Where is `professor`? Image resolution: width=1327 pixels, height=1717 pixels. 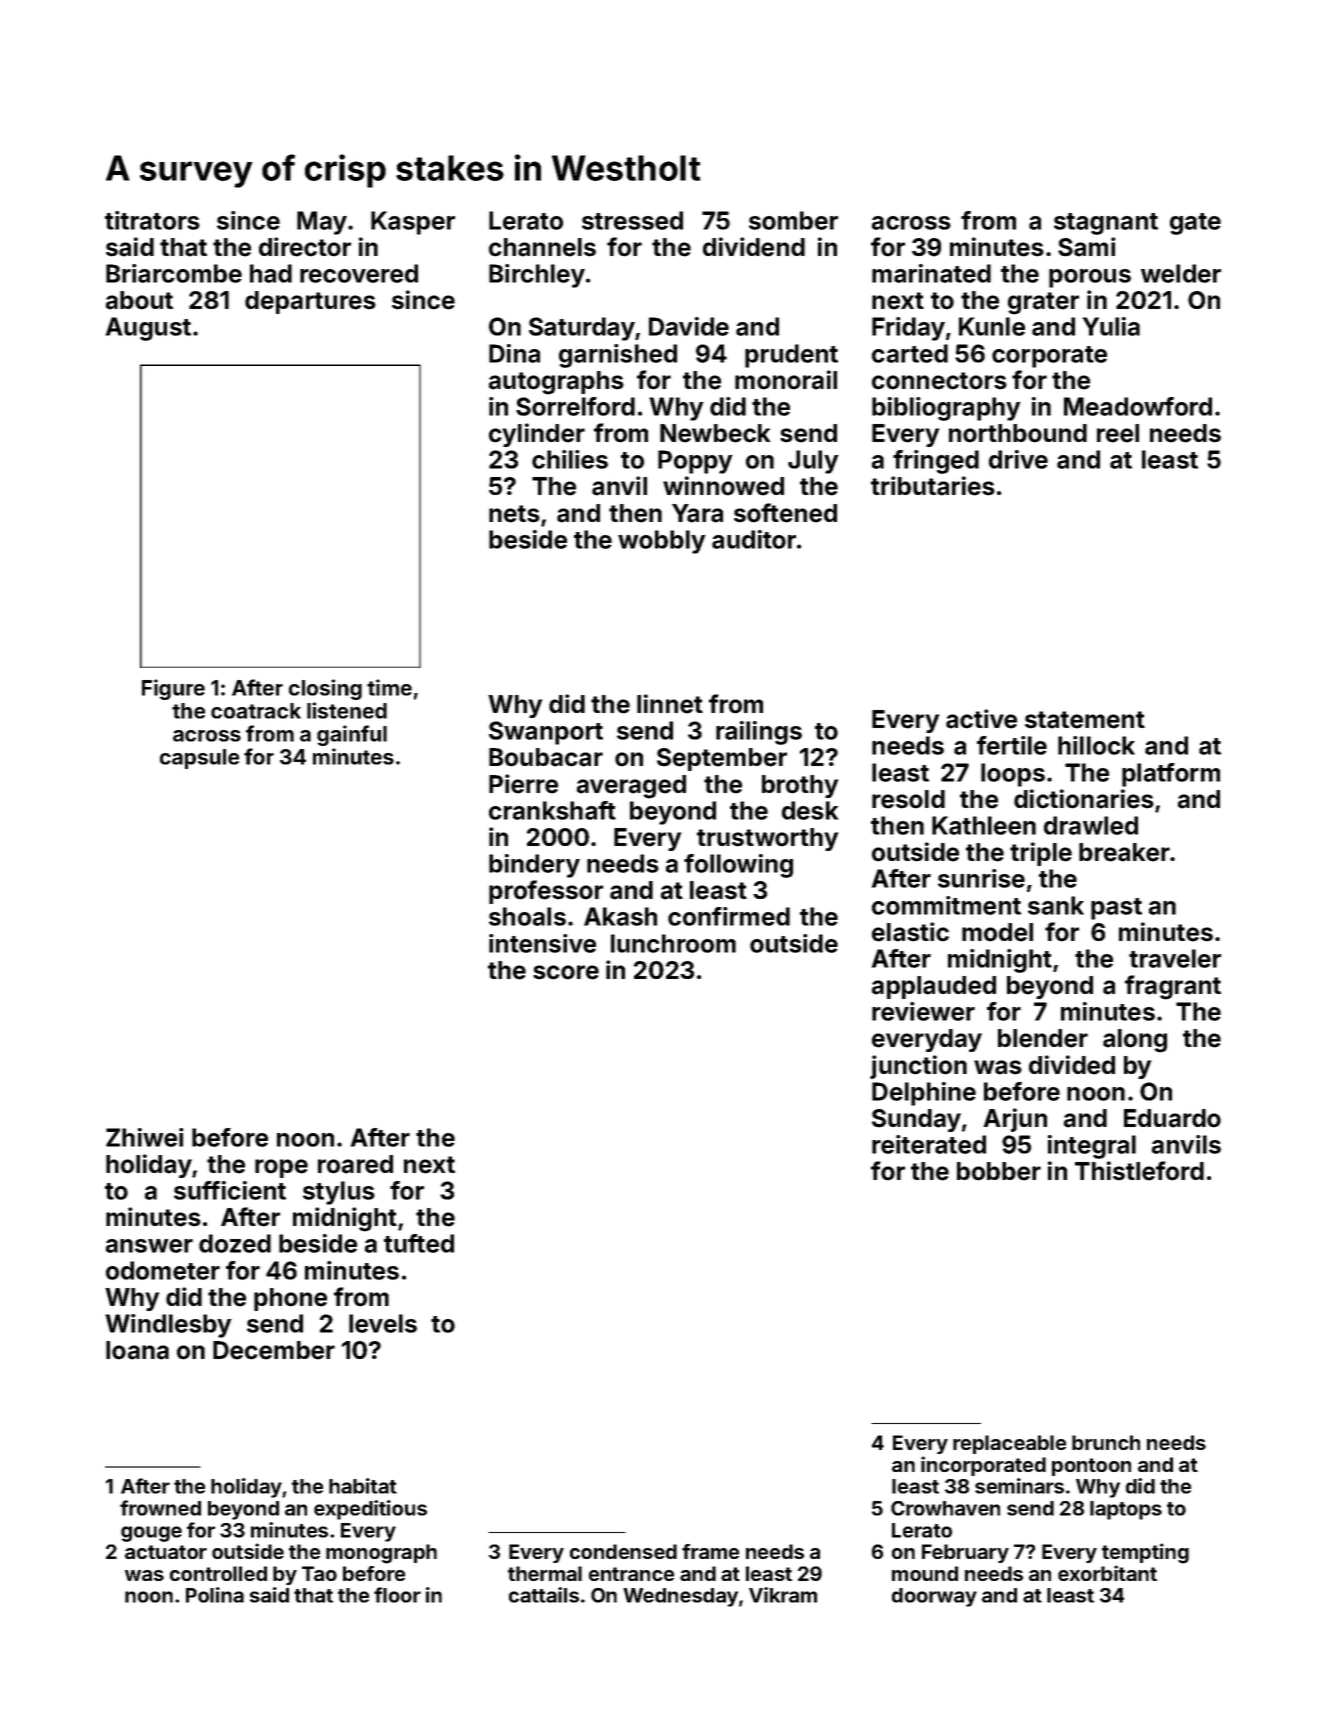
professor is located at coordinates (546, 892).
